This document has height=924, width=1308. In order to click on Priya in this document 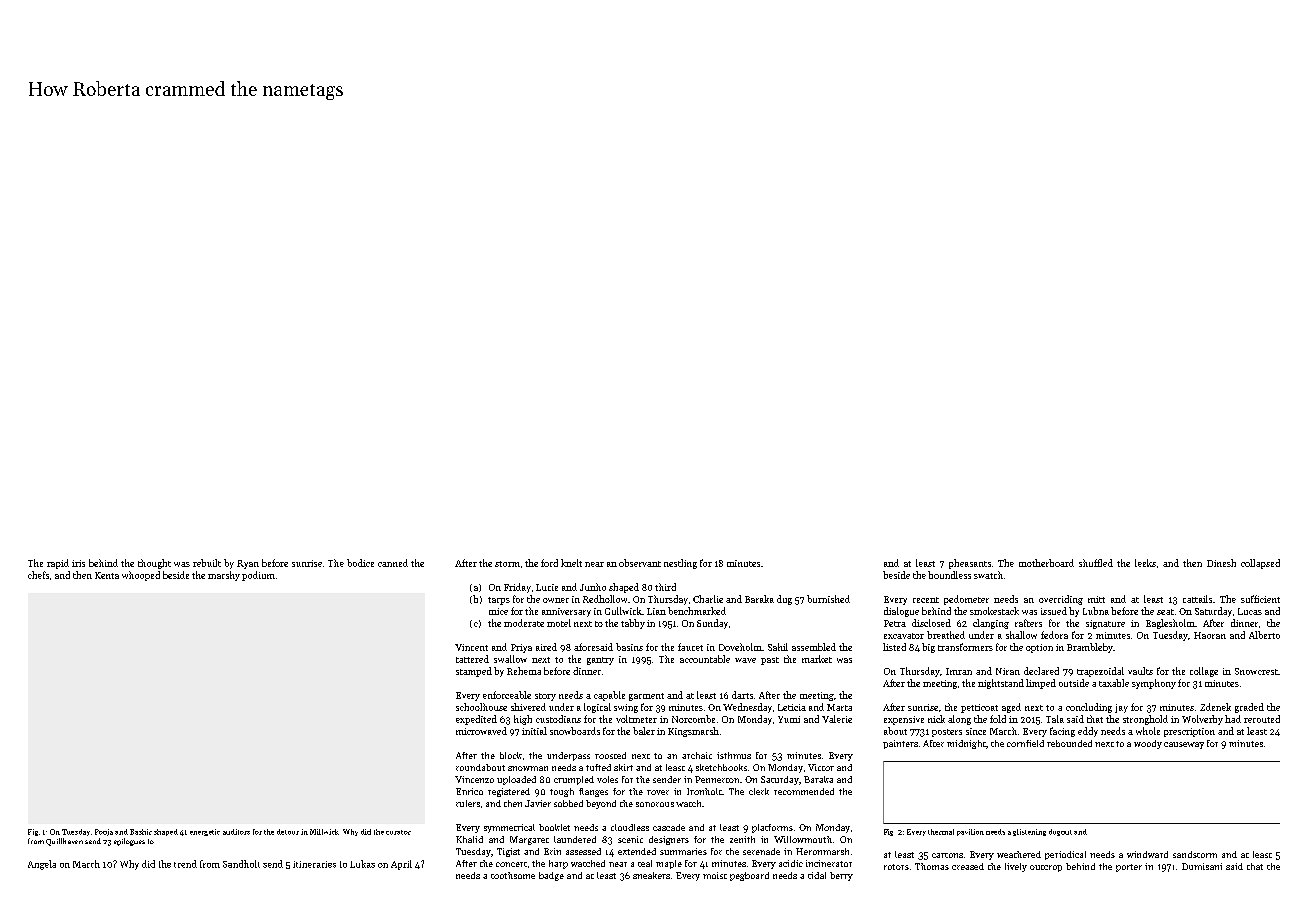, I will do `click(521, 648)`.
